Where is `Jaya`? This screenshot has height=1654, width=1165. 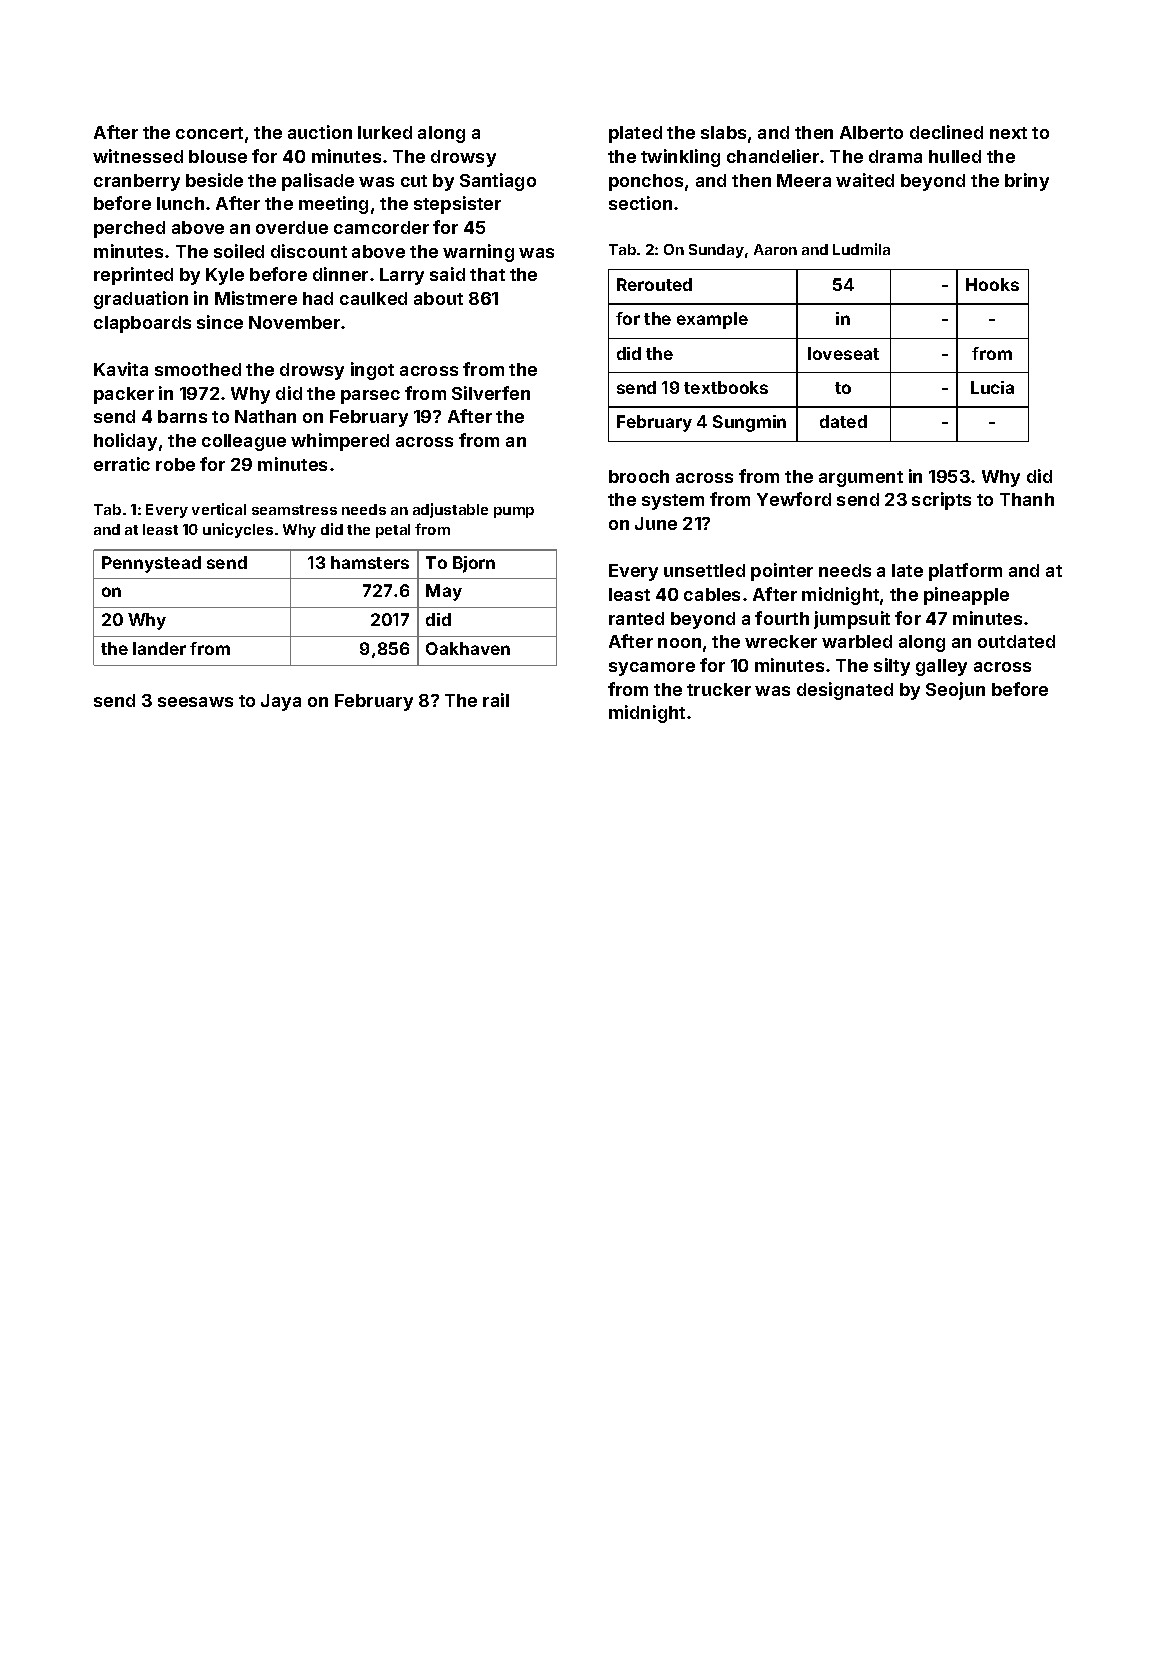 Jaya is located at coordinates (281, 702).
